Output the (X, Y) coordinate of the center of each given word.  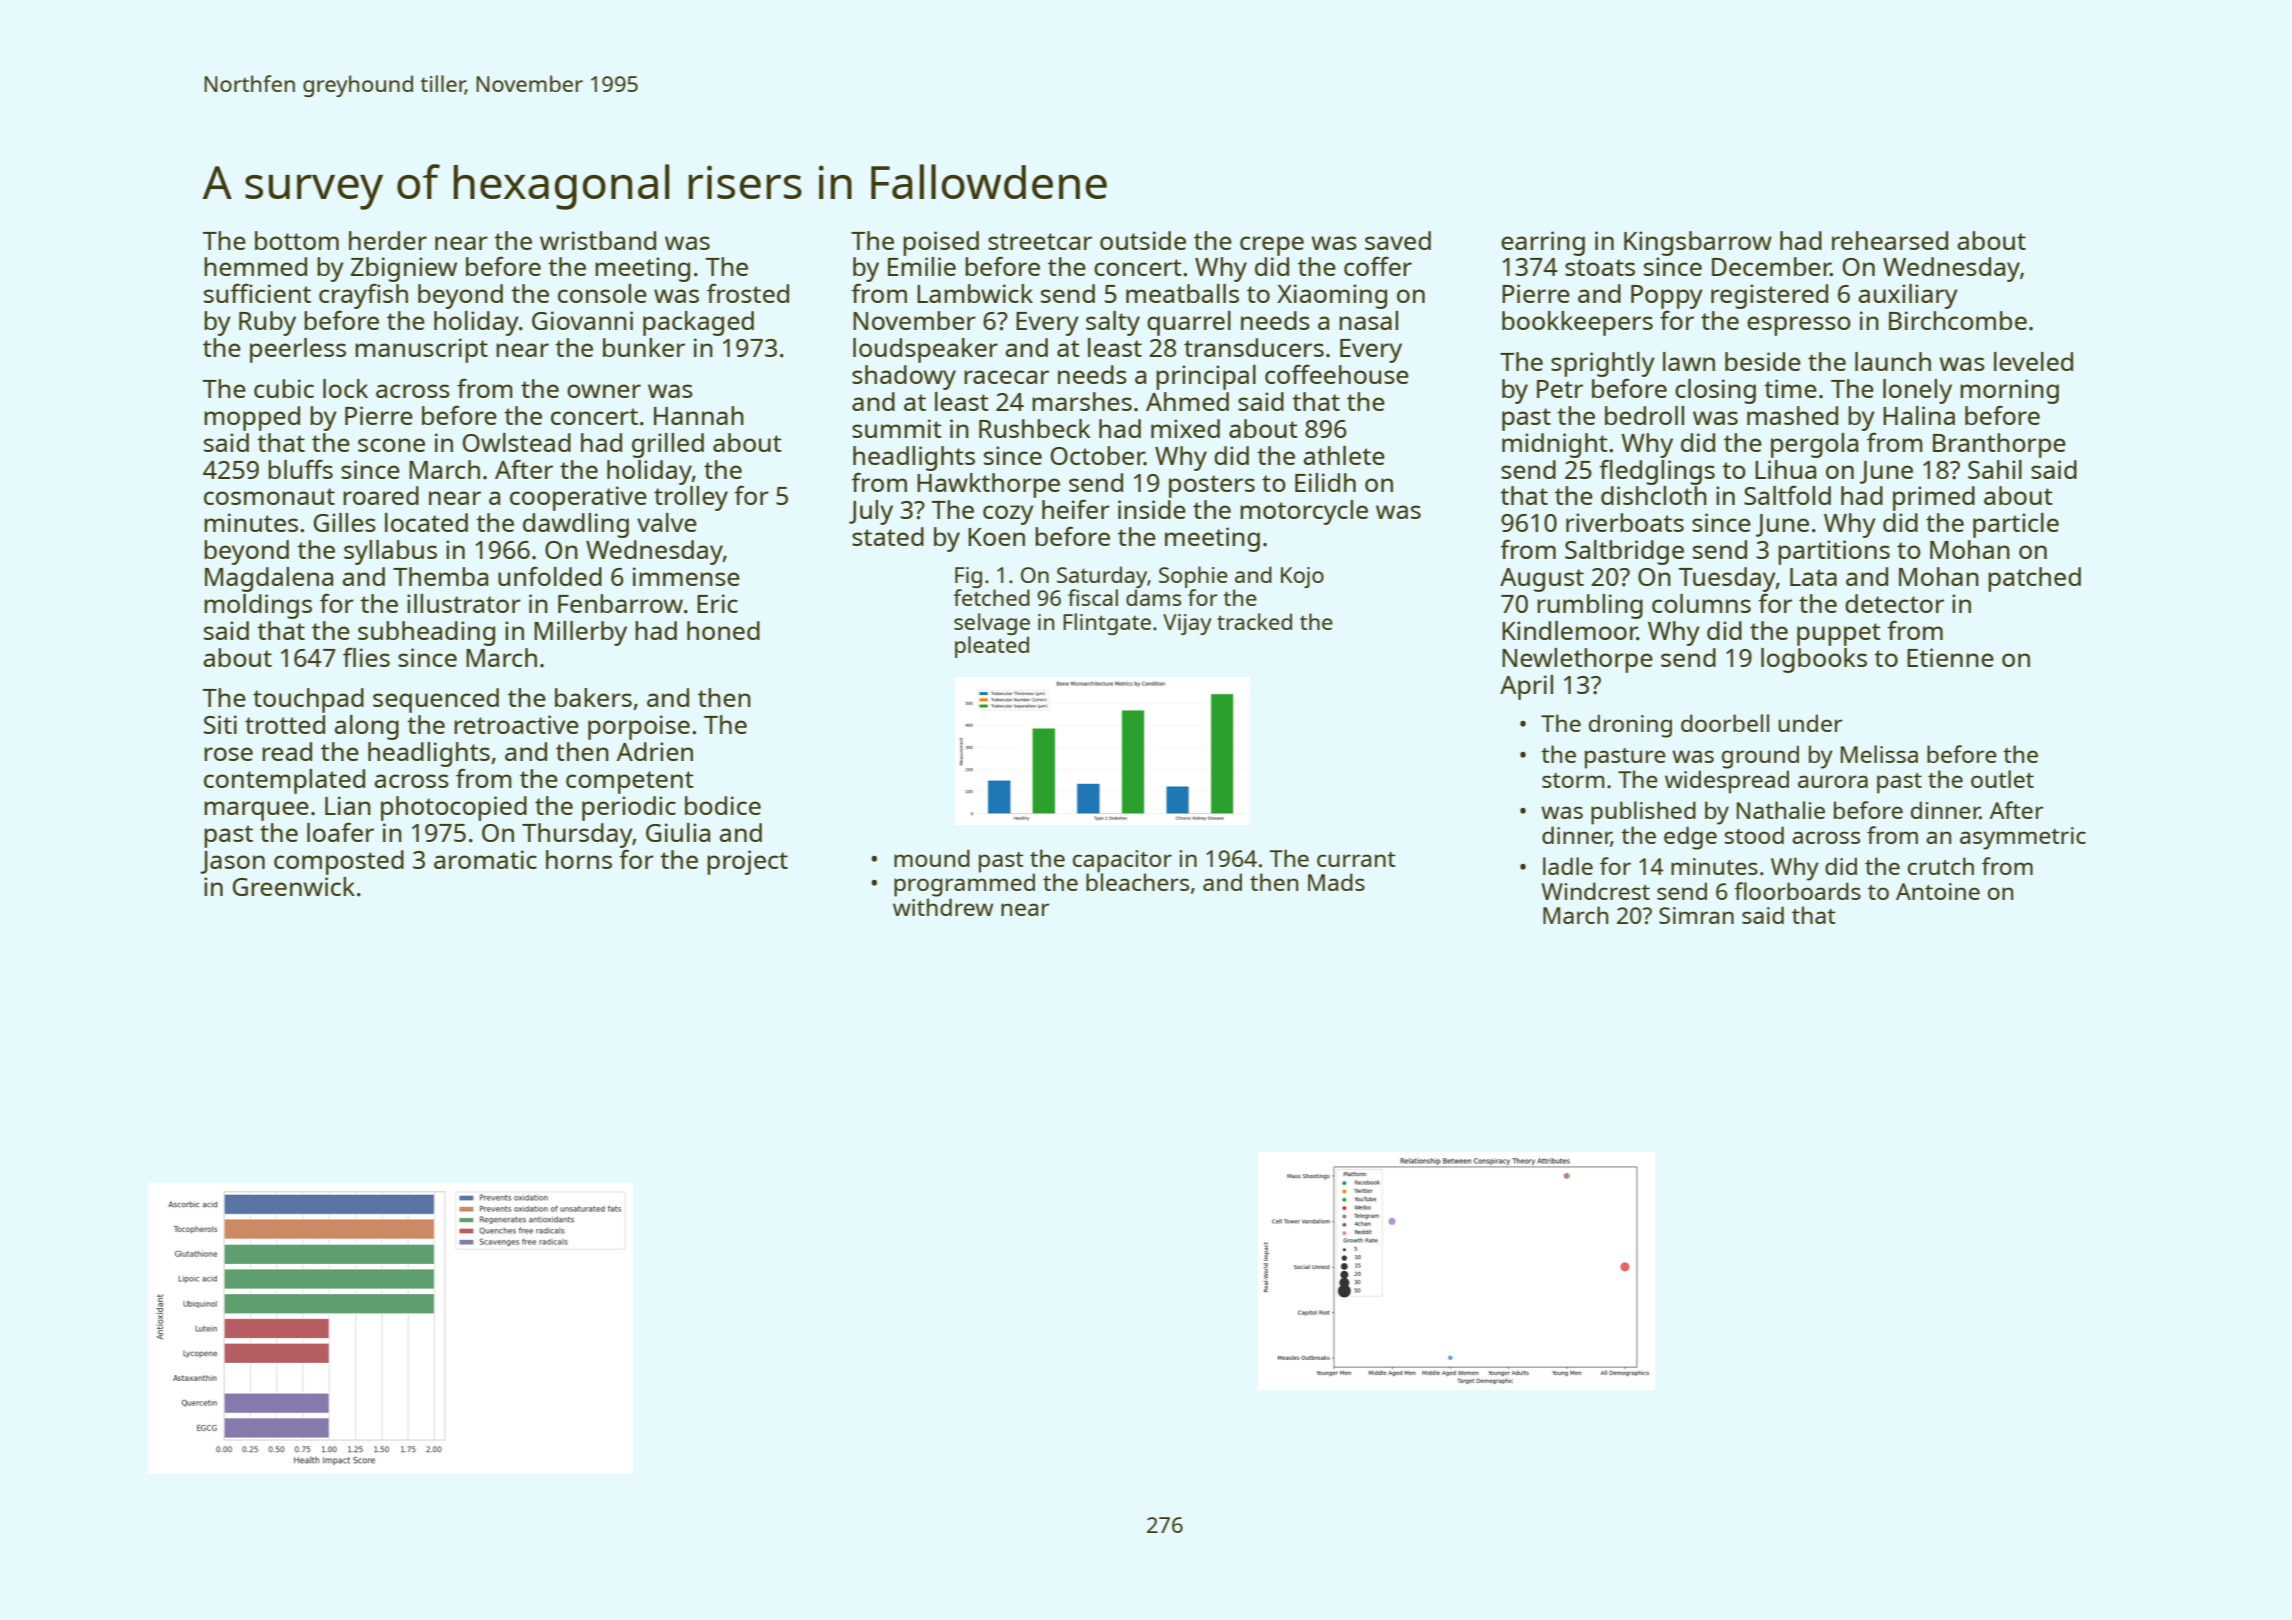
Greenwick (294, 886)
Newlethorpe (1577, 660)
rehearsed (1890, 240)
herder (388, 240)
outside (1143, 240)
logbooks (1814, 660)
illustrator (464, 603)
